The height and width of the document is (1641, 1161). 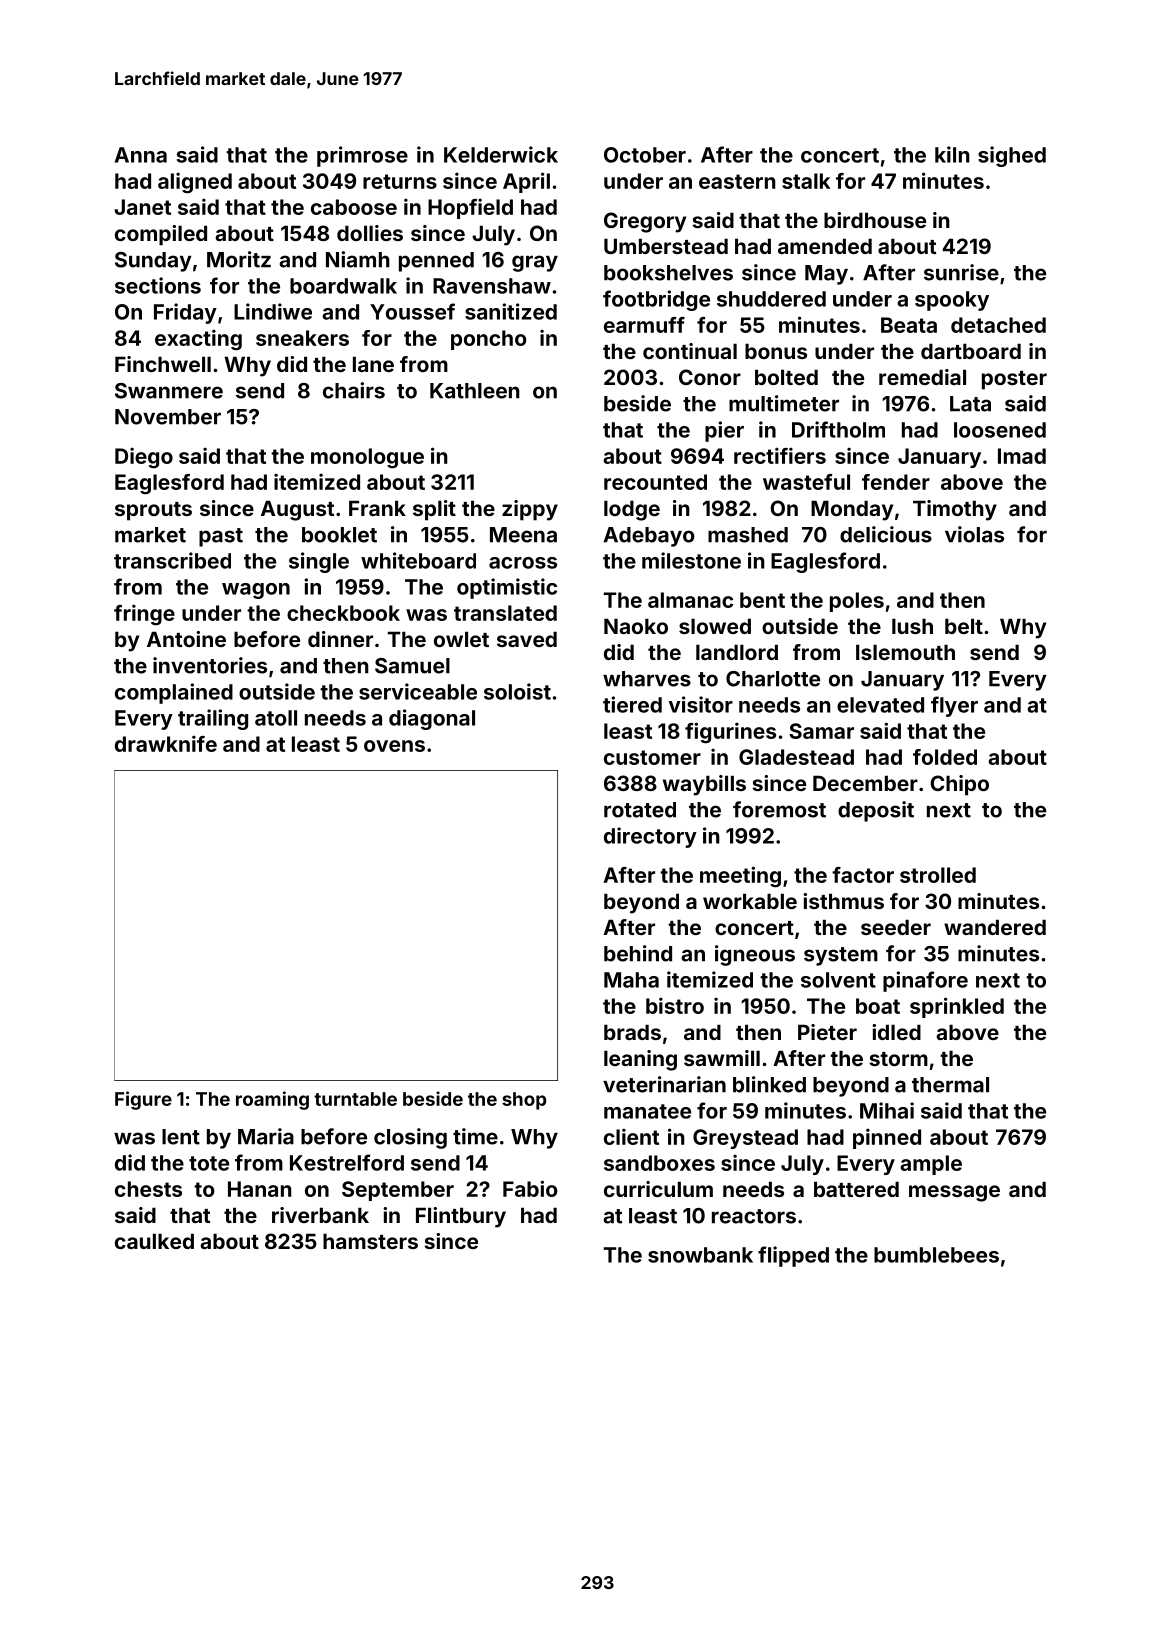 I want to click on kiln, so click(x=952, y=154).
